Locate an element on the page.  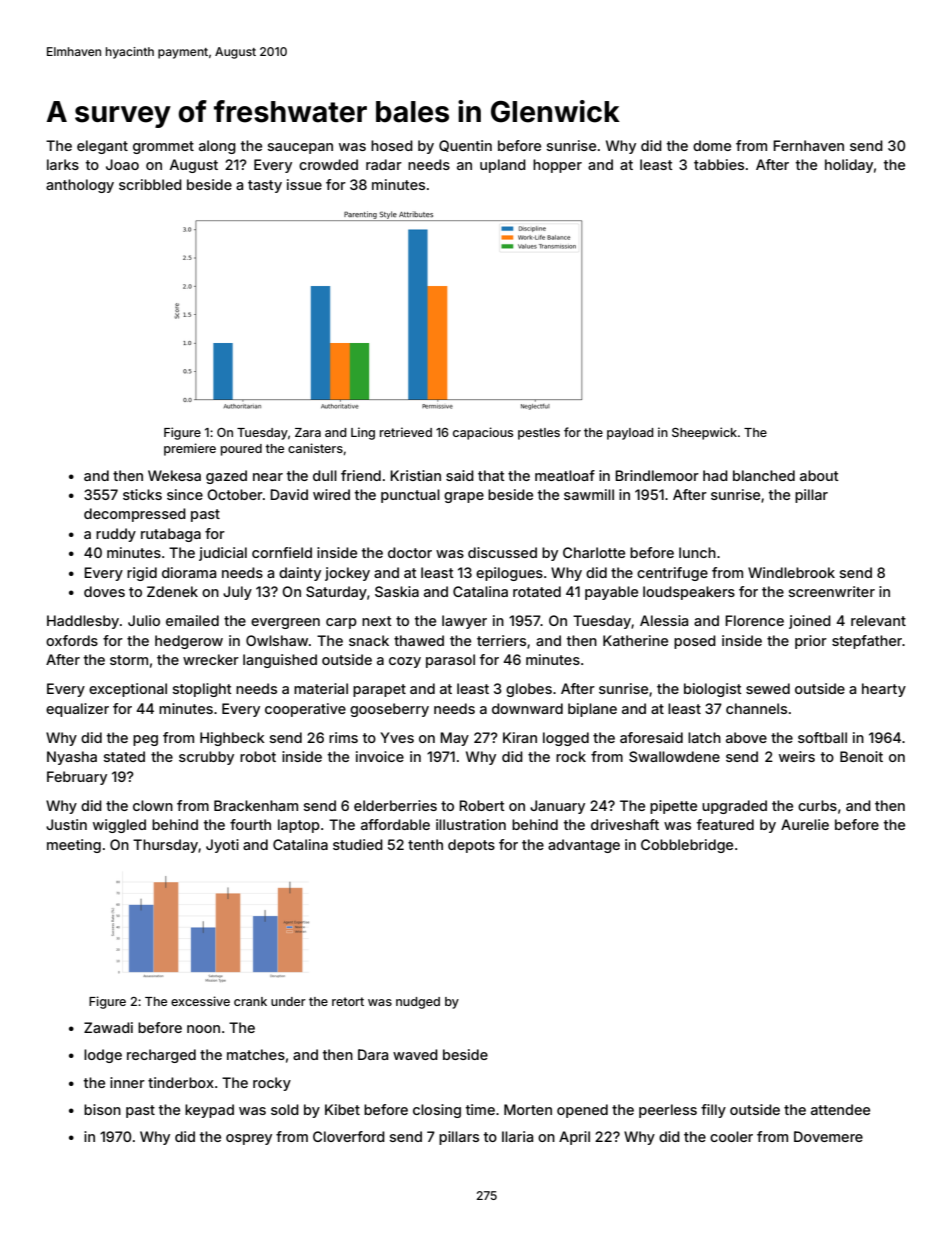
Sheepwick is located at coordinates (704, 433).
